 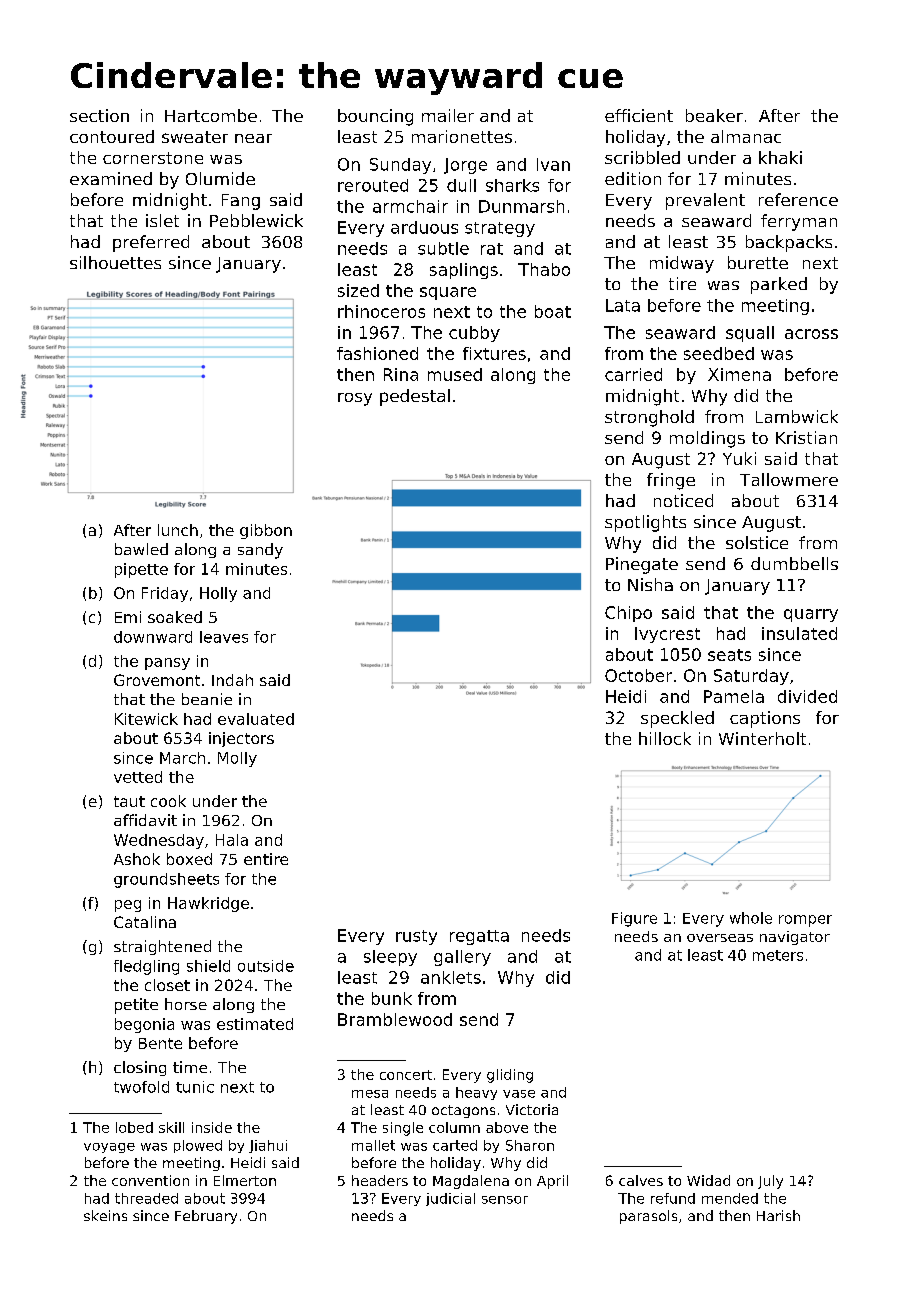 What do you see at coordinates (109, 1148) in the screenshot?
I see `voyage` at bounding box center [109, 1148].
